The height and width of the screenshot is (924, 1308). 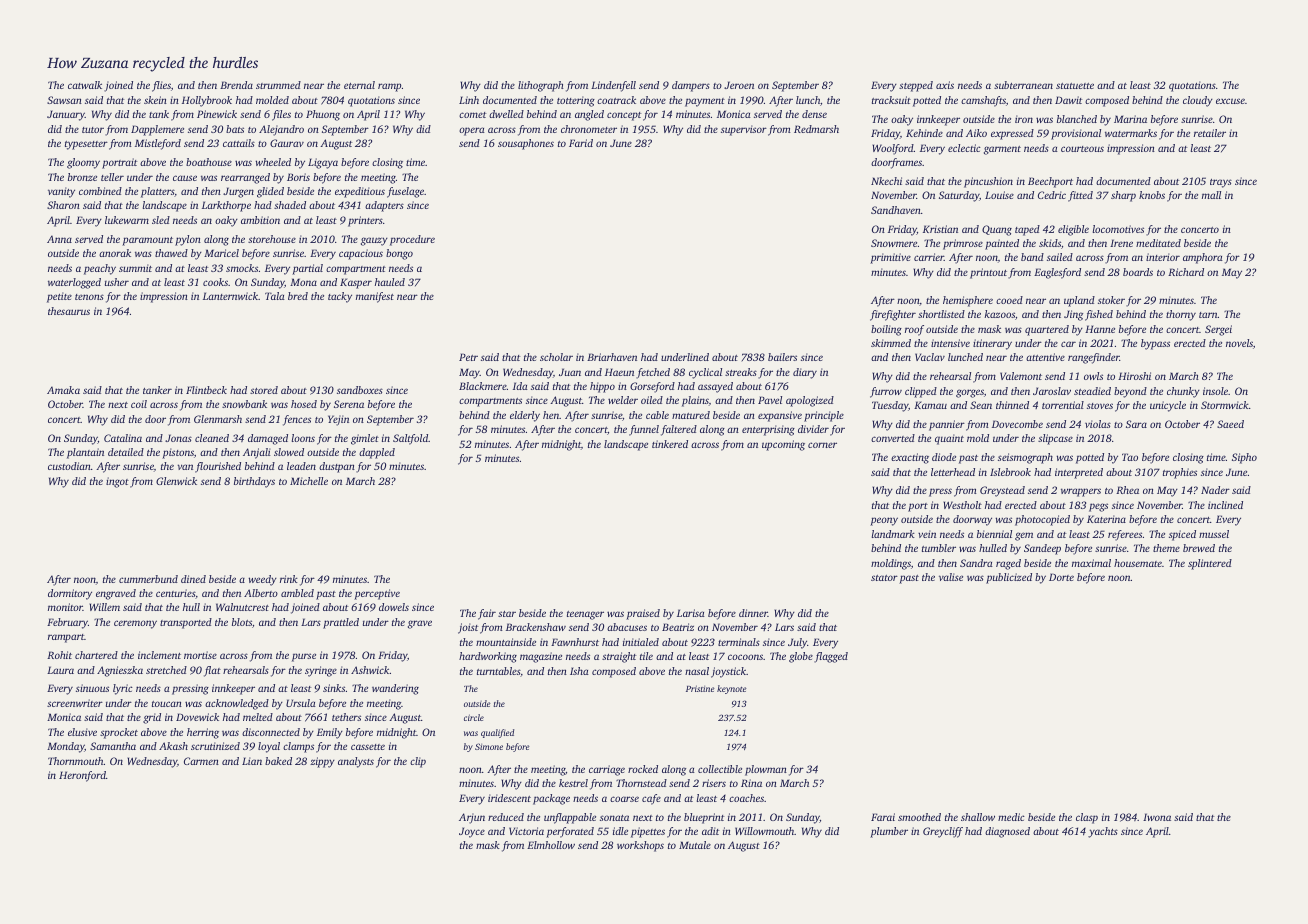 I want to click on usher, so click(x=117, y=282).
